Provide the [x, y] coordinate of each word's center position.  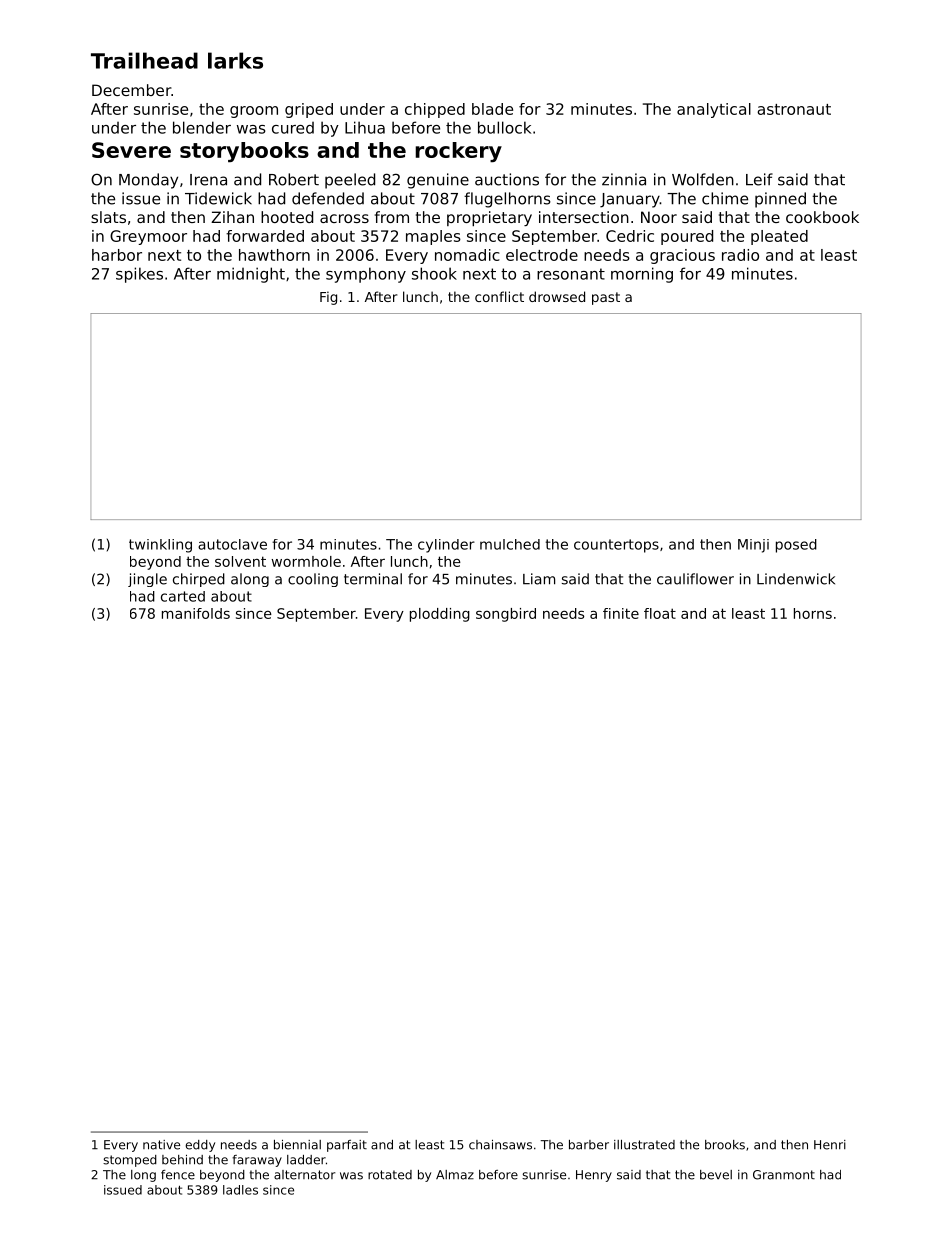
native [161, 1145]
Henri [830, 1145]
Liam [539, 579]
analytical [714, 110]
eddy [200, 1146]
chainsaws [500, 1145]
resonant [571, 274]
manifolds [196, 613]
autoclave [232, 544]
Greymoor [148, 237]
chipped [435, 110]
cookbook [822, 217]
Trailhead [144, 60]
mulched [510, 544]
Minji [753, 546]
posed [796, 546]
